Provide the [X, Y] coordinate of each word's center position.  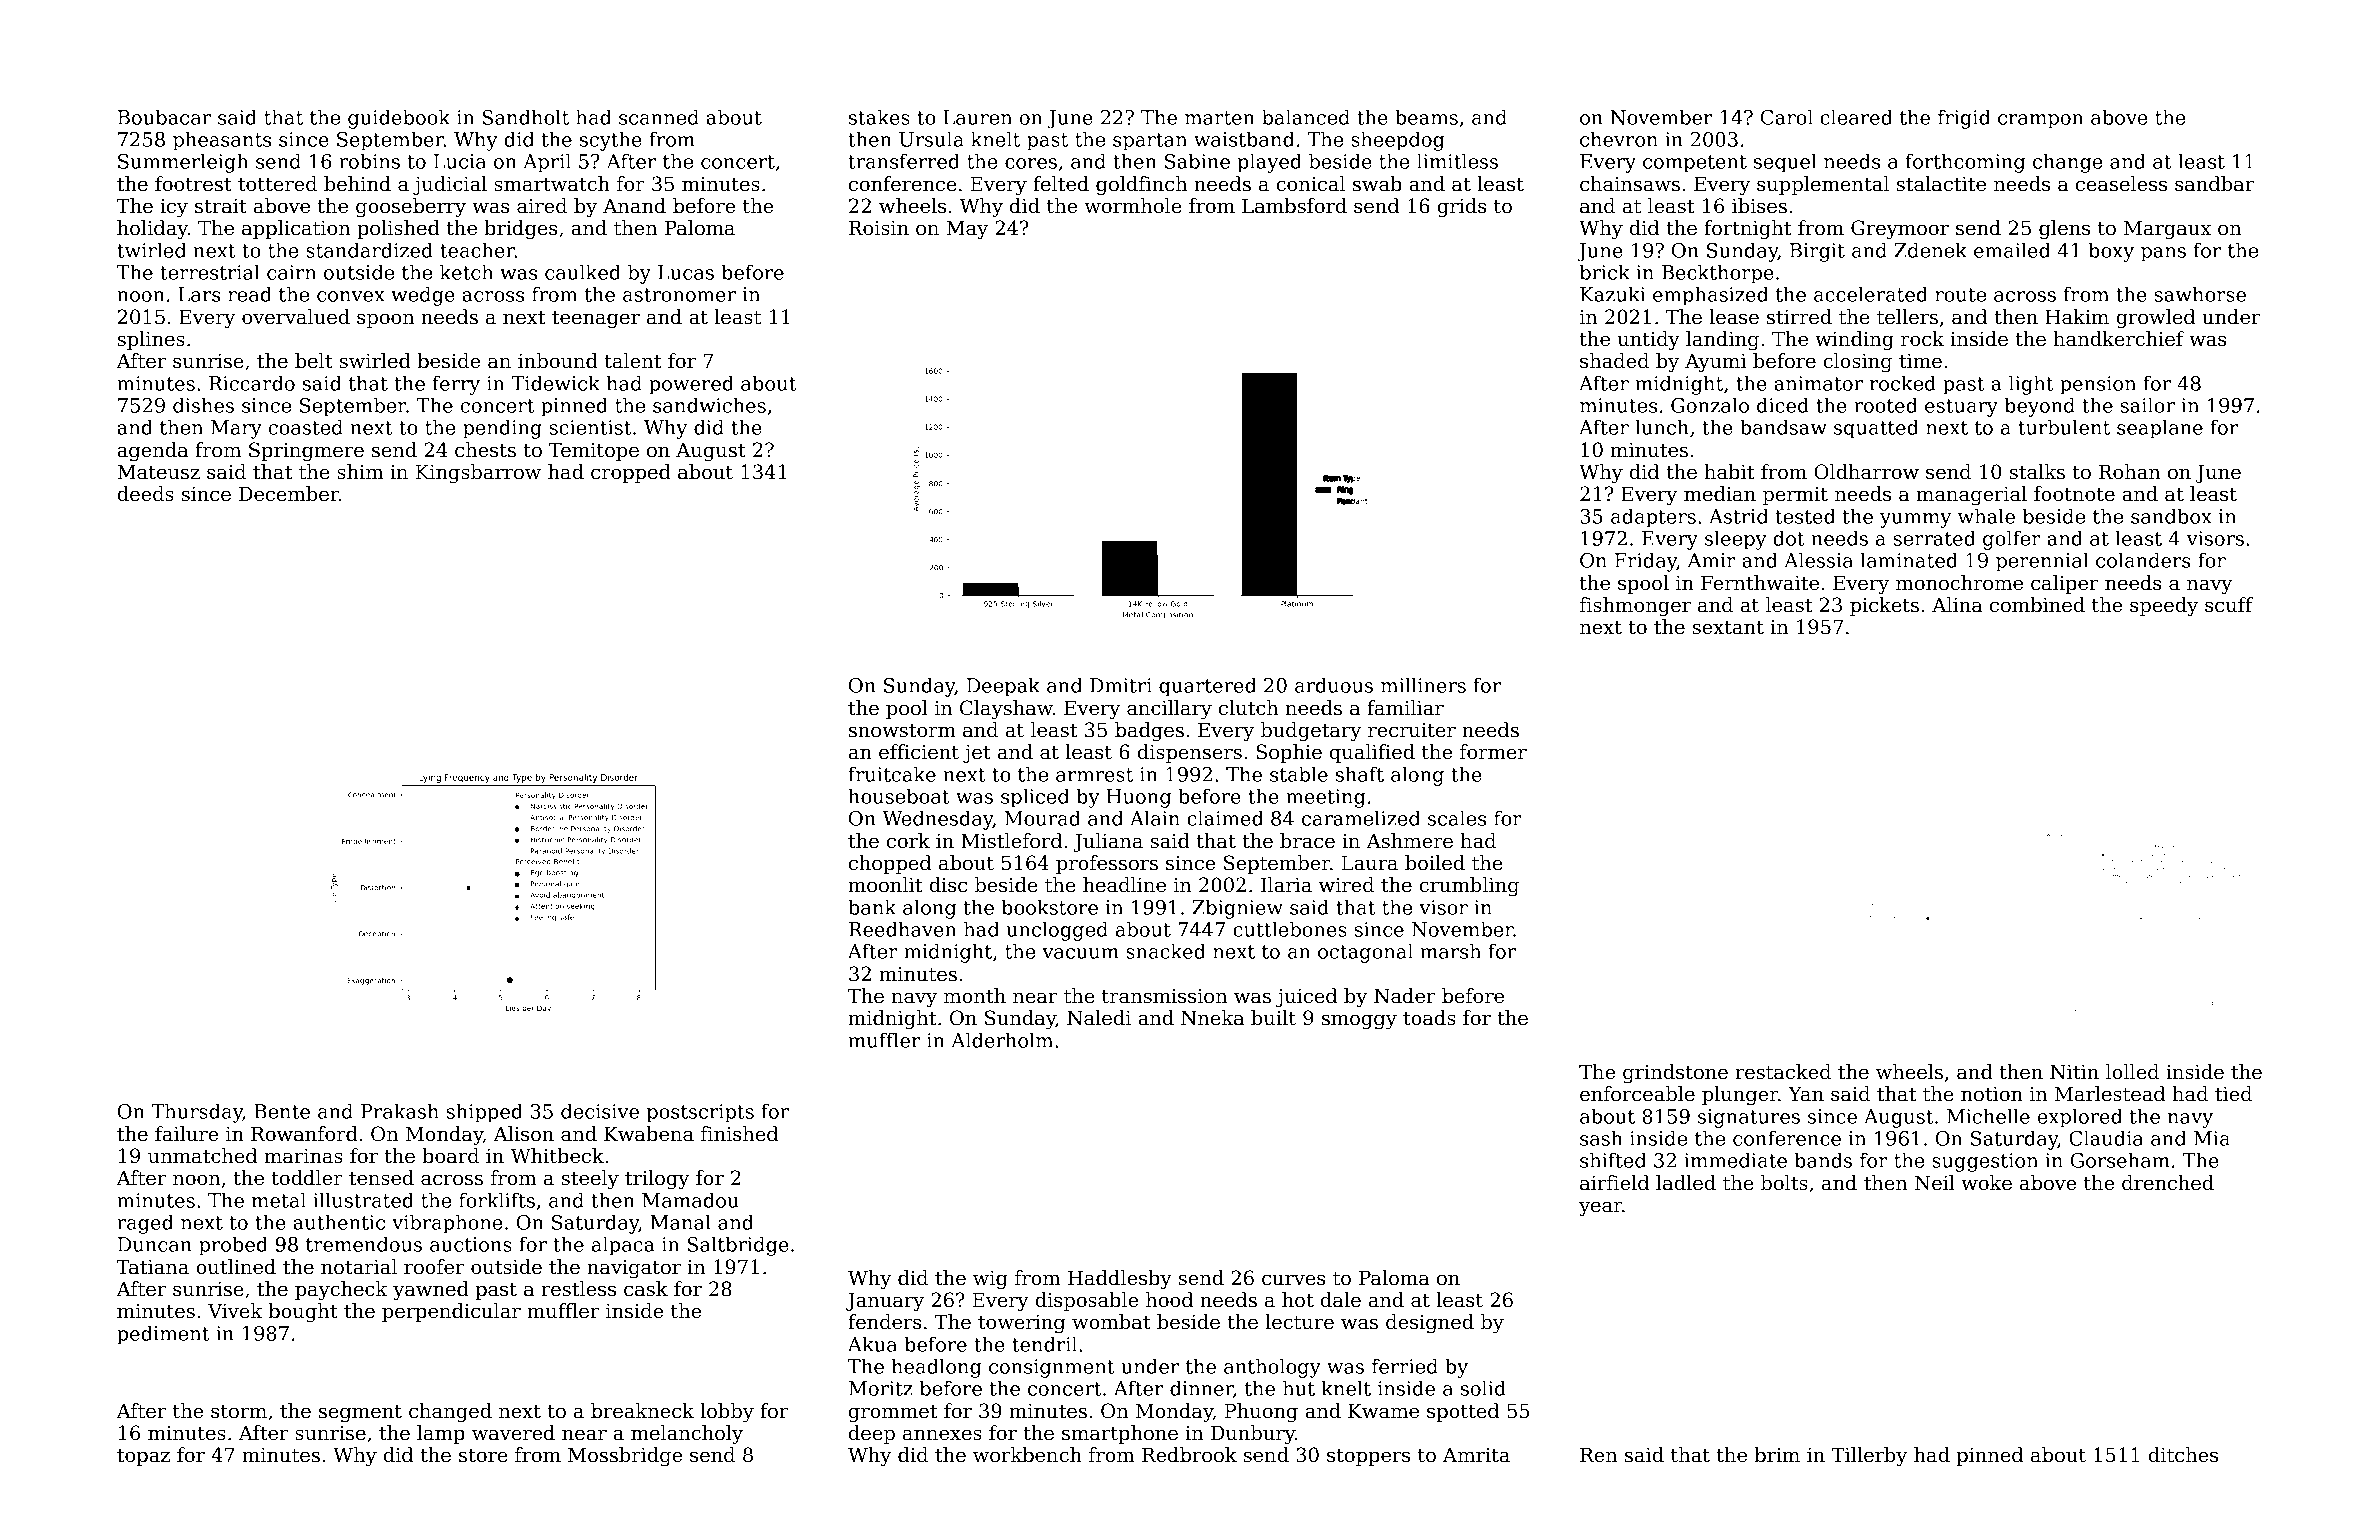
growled [2155, 319]
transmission [1164, 996]
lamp [441, 1434]
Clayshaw [1006, 709]
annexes [942, 1435]
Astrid [1738, 516]
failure [186, 1134]
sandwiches [709, 405]
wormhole [1133, 206]
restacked [1783, 1072]
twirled [151, 250]
